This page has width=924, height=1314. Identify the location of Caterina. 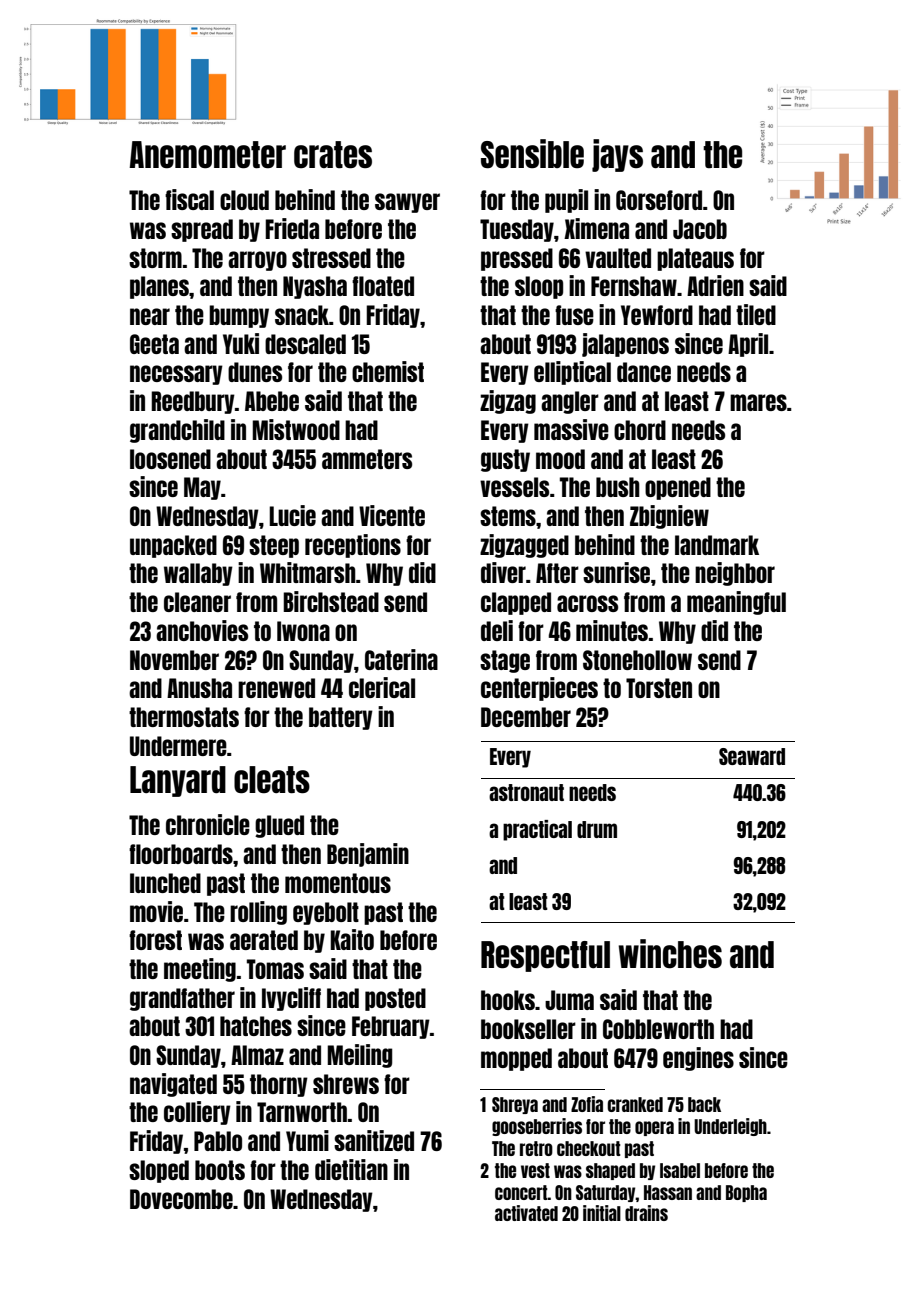
(401, 659).
